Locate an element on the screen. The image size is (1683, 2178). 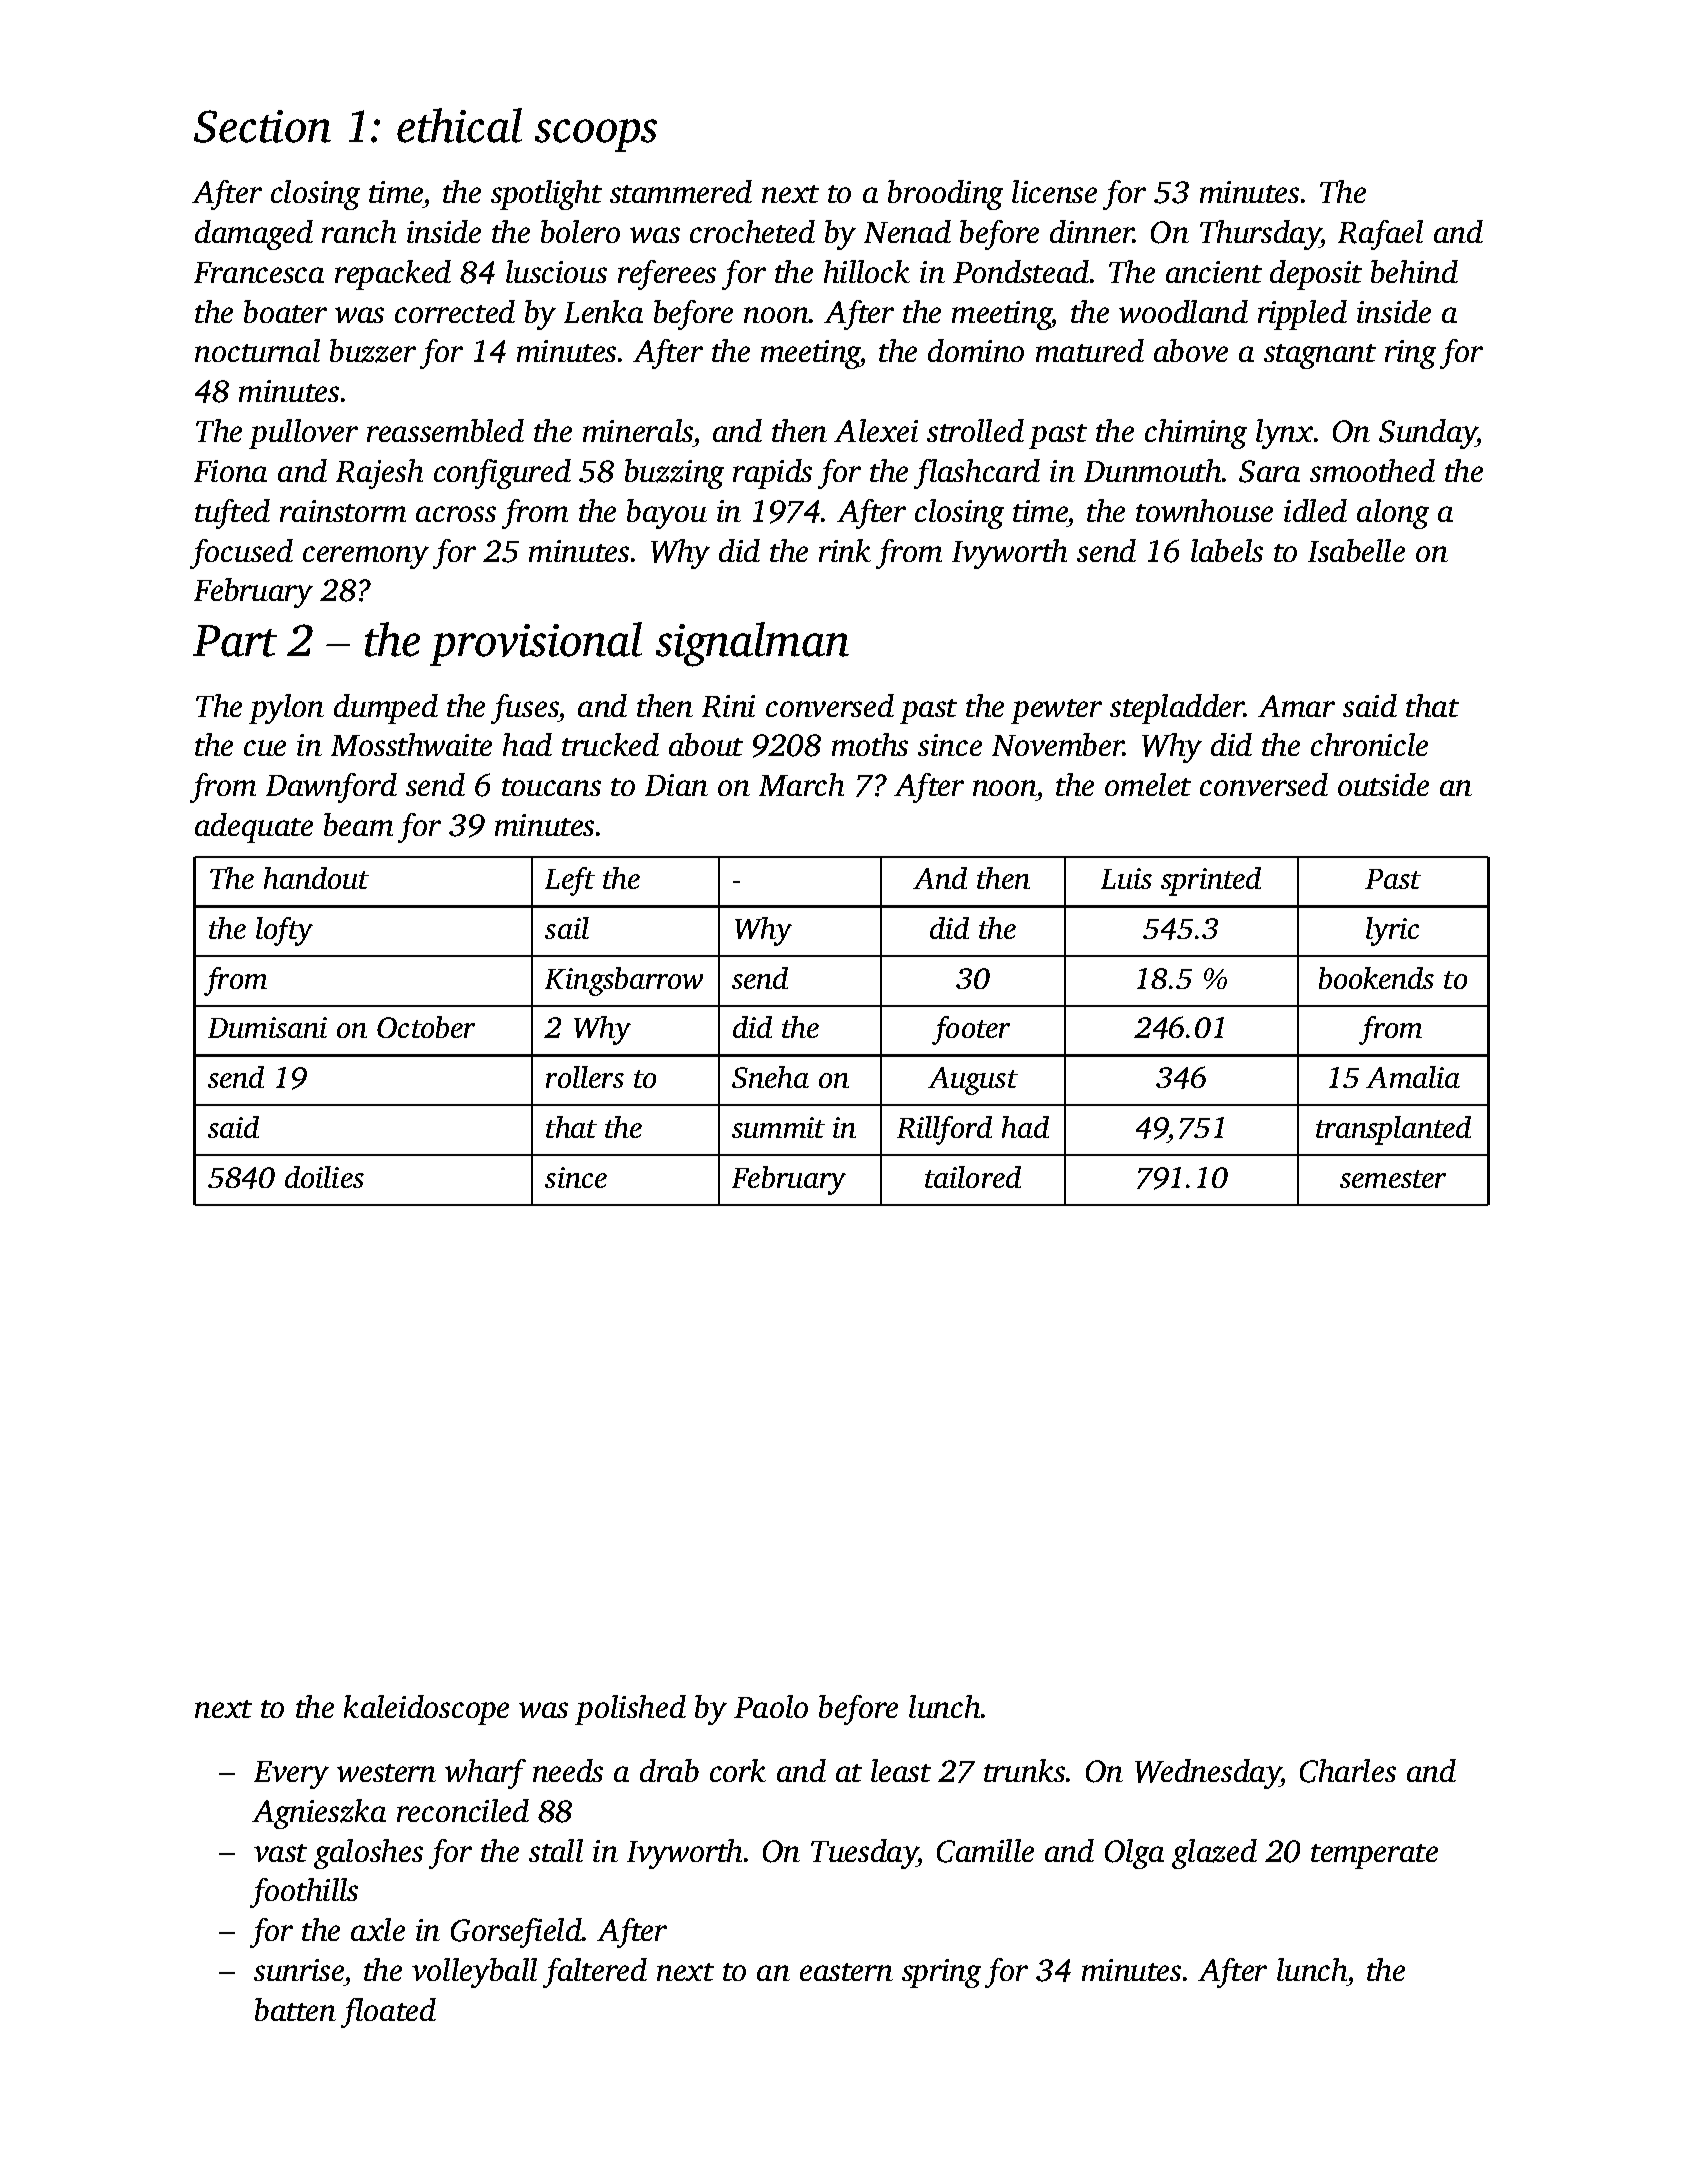
footer is located at coordinates (971, 1030).
